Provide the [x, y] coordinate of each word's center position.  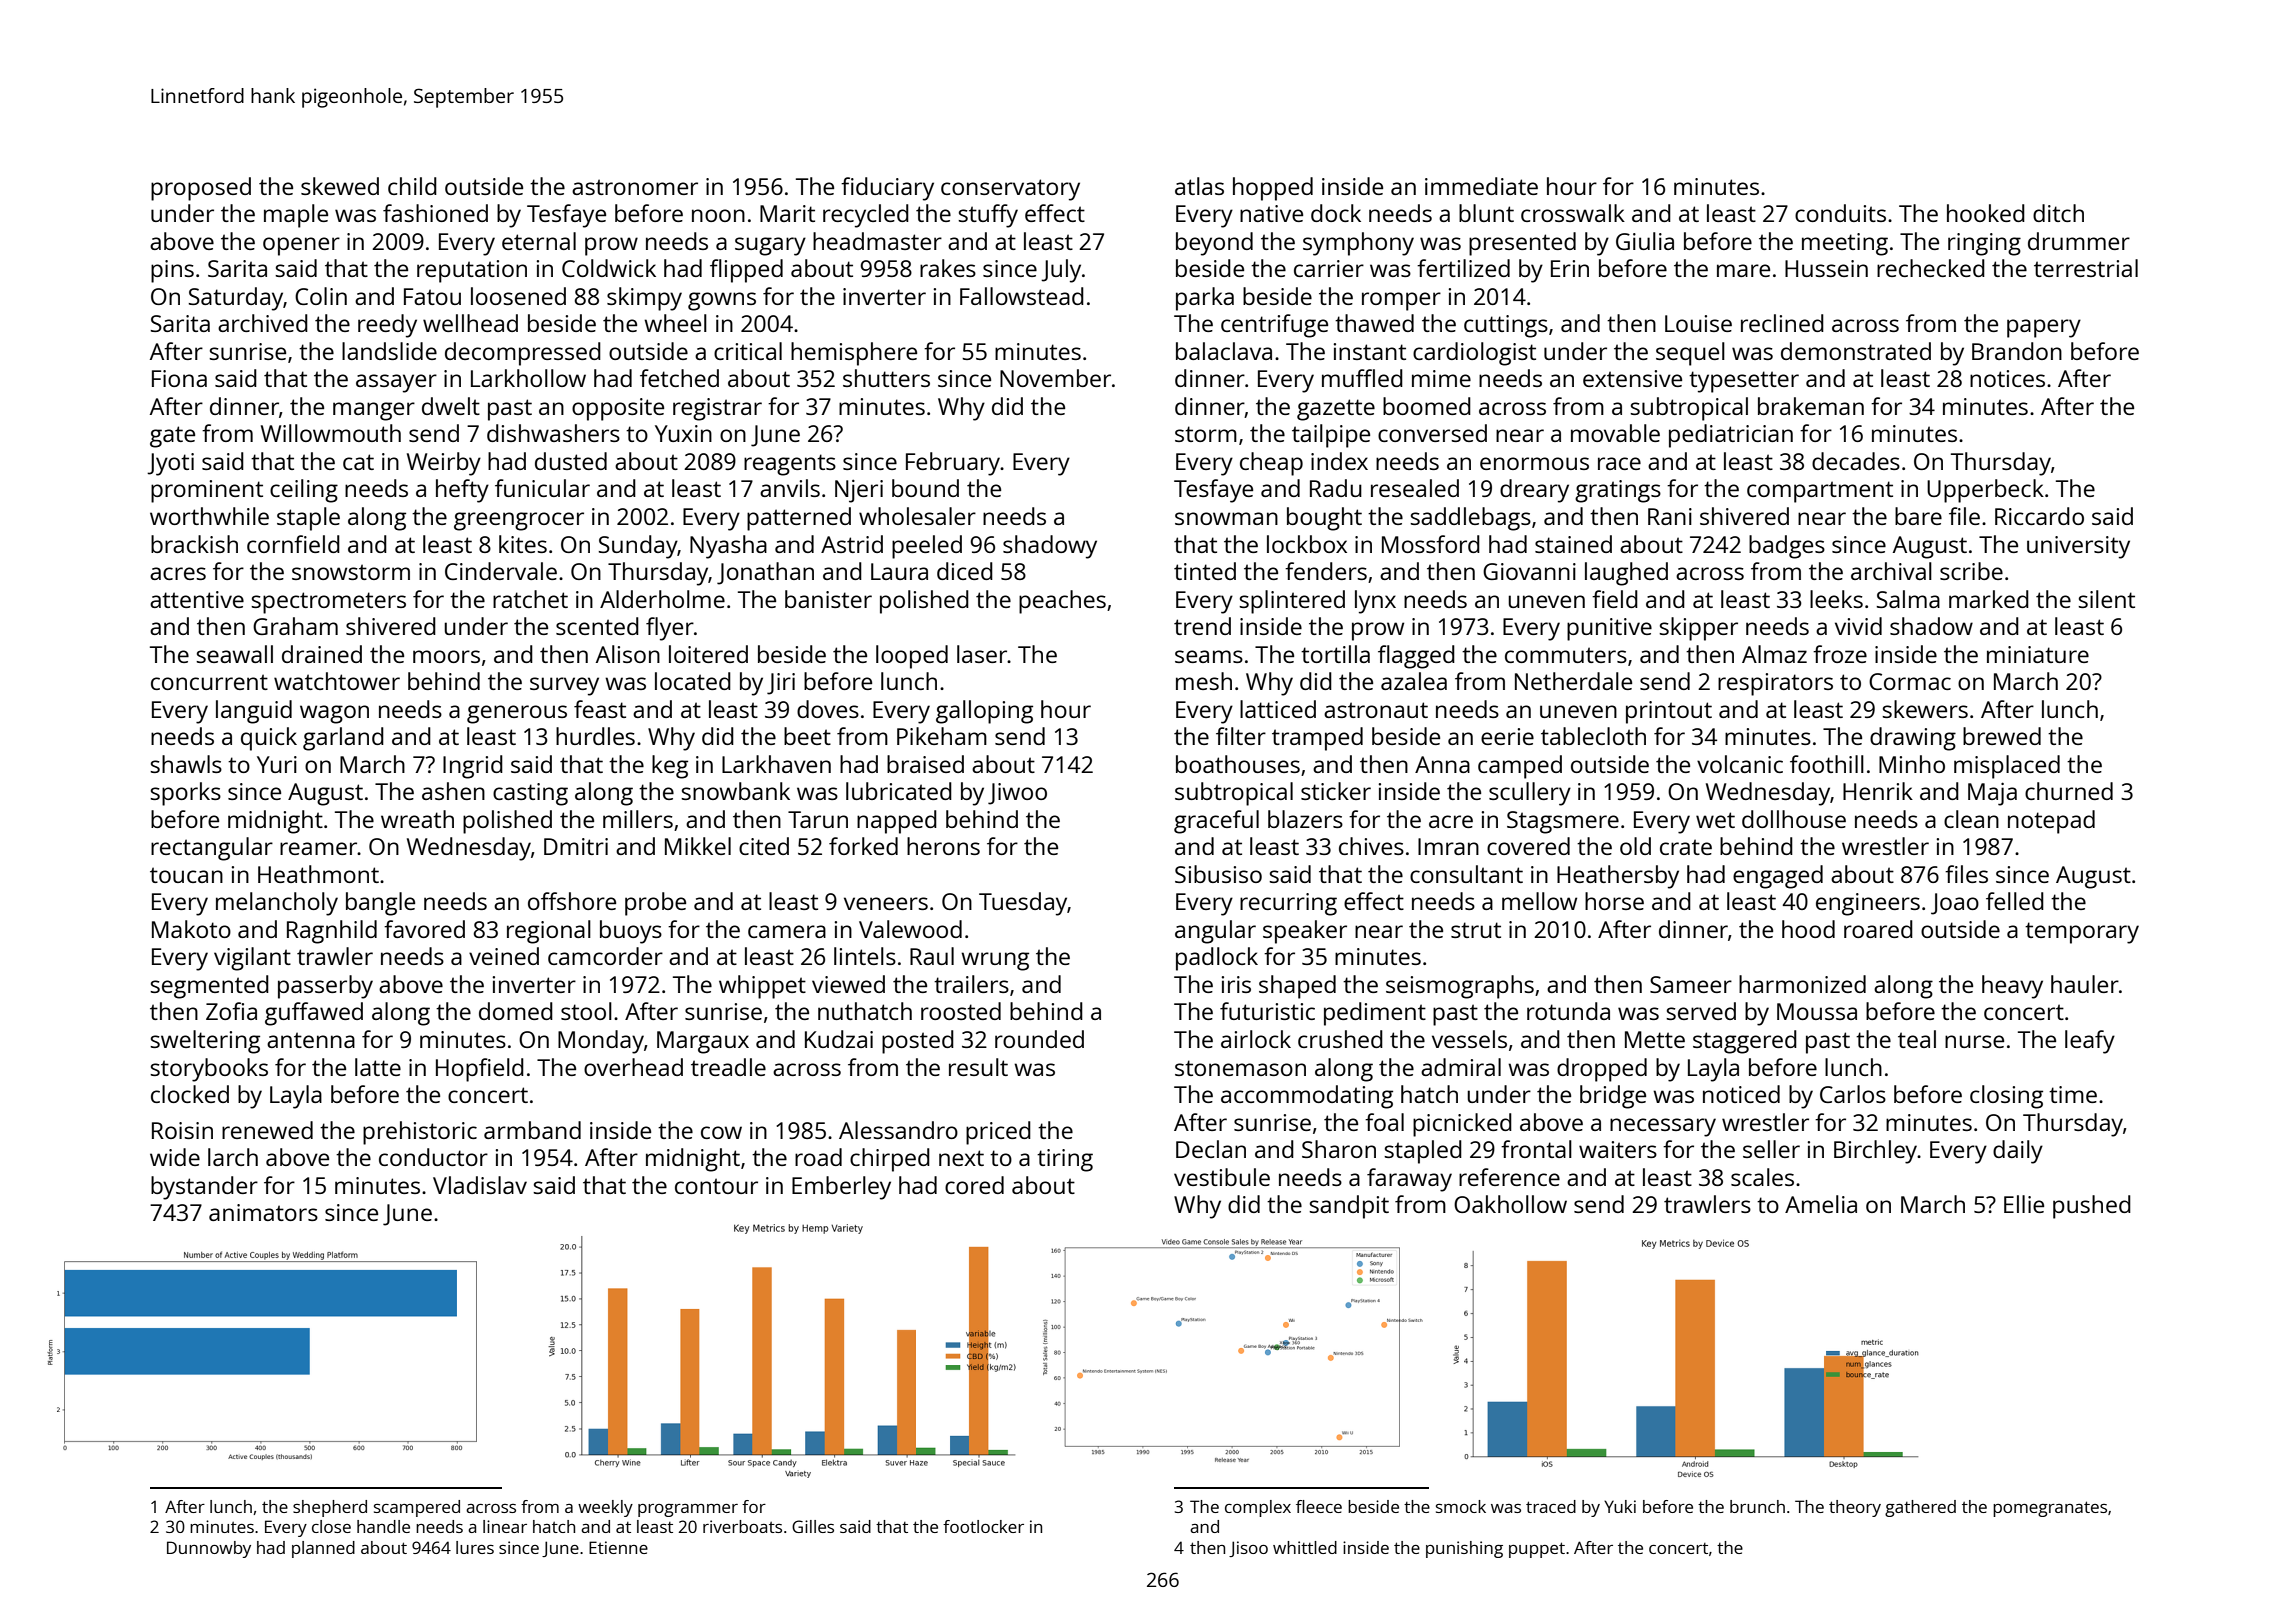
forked [863, 846]
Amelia [1821, 1204]
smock [1461, 1506]
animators [263, 1212]
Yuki [1620, 1506]
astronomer [635, 187]
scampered [417, 1508]
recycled [866, 216]
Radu [1336, 488]
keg [670, 767]
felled [2015, 901]
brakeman [1811, 406]
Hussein [1826, 268]
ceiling [304, 491]
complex [1258, 1508]
